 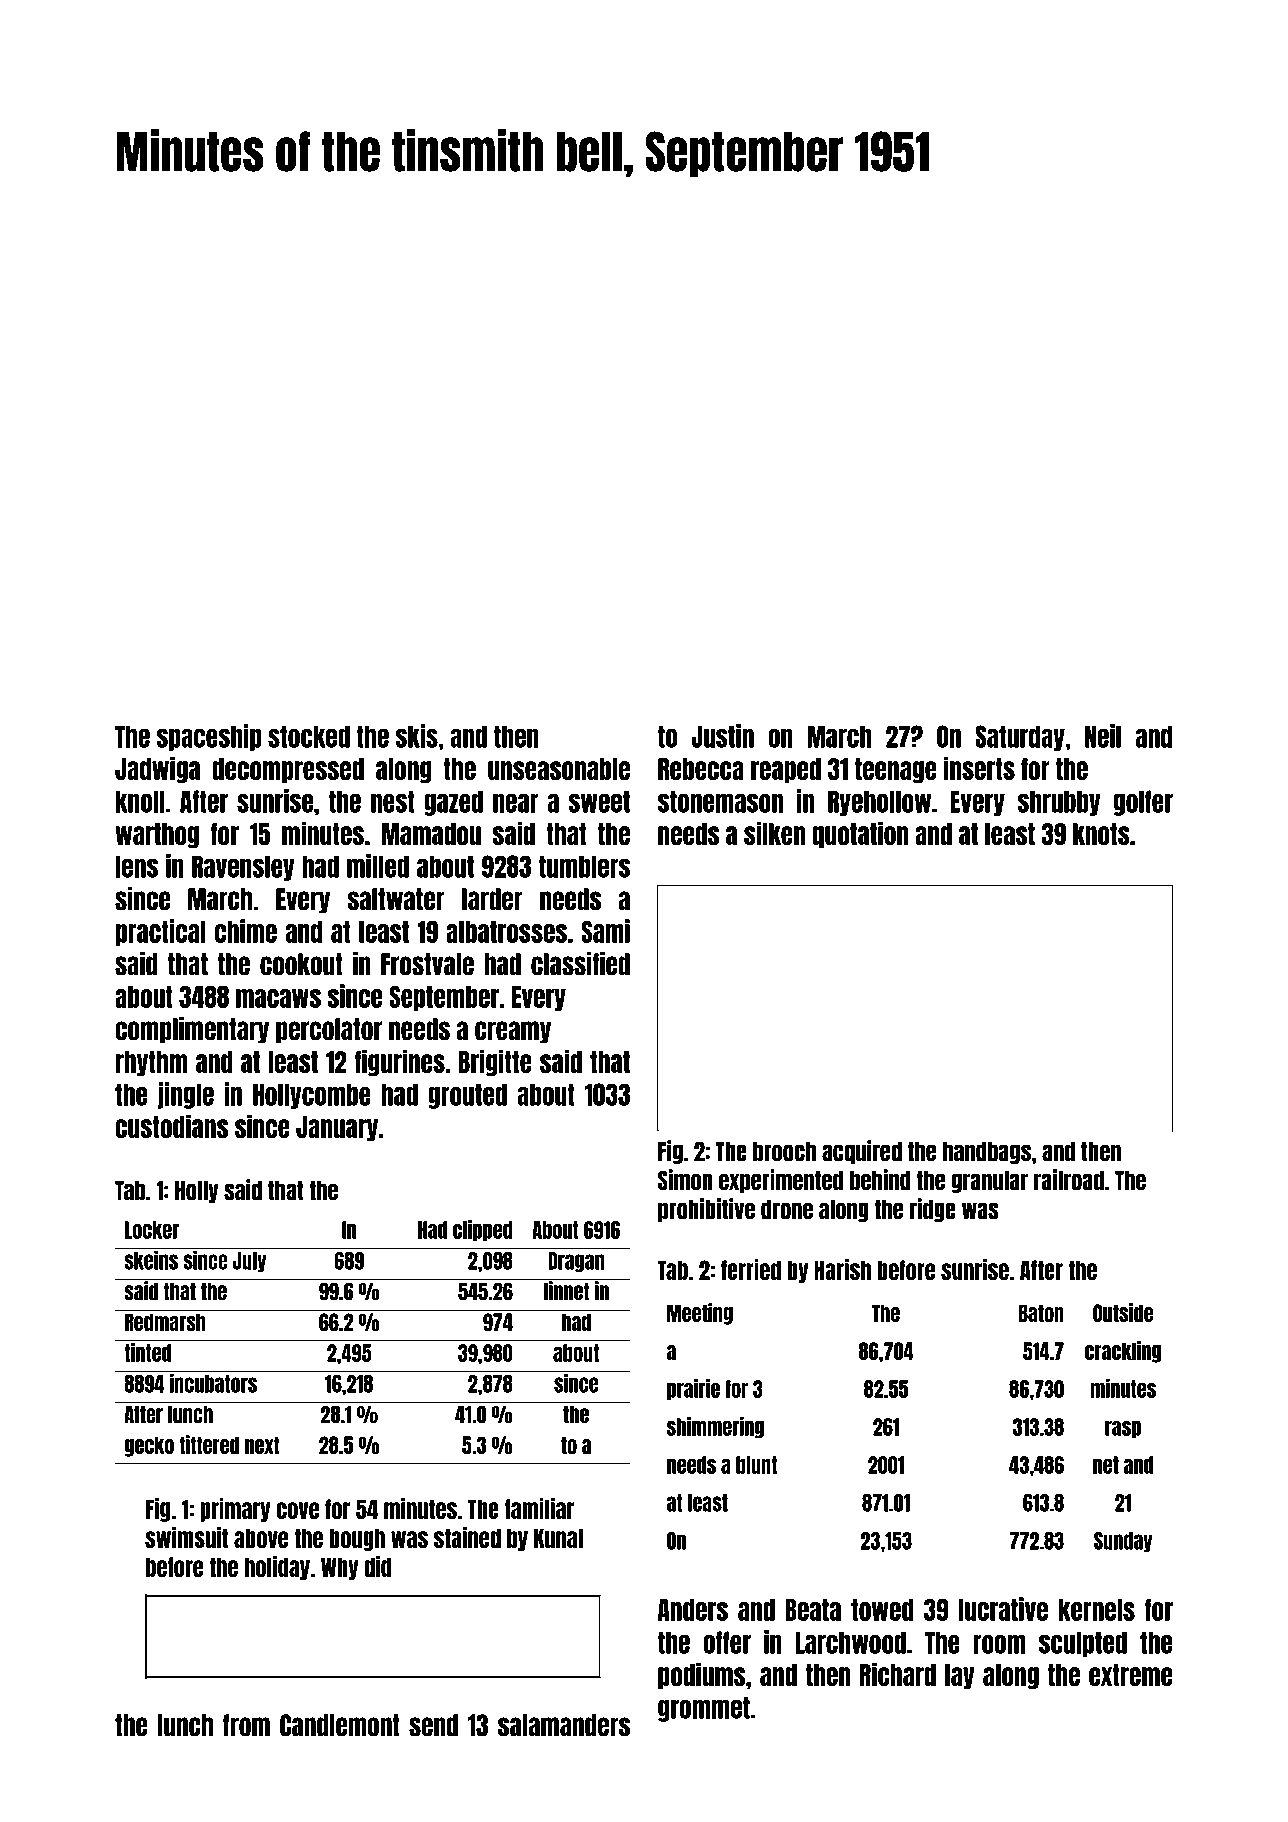 What do you see at coordinates (186, 1537) in the screenshot?
I see `swimsuit` at bounding box center [186, 1537].
